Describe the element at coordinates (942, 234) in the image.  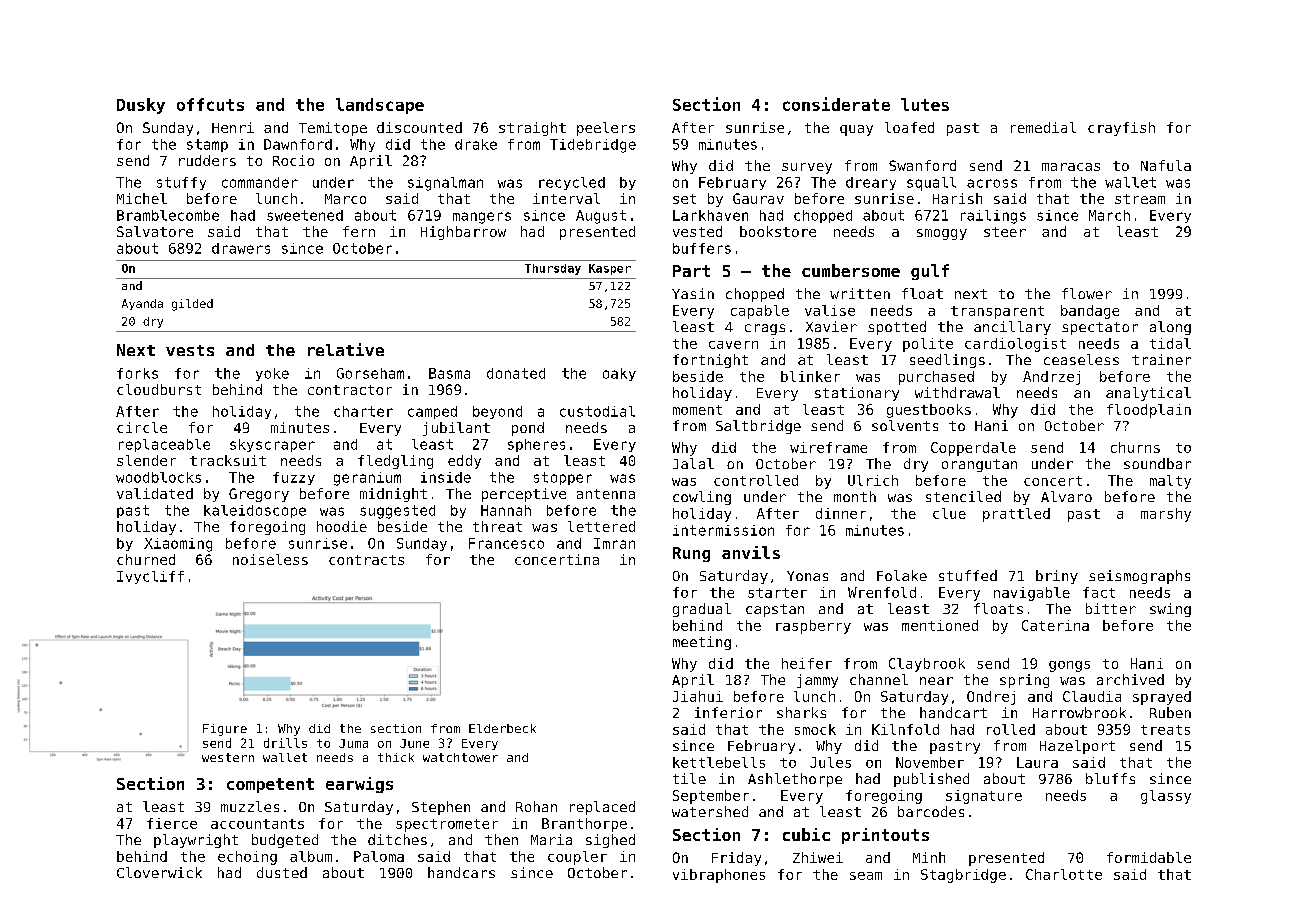
I see `smoggy` at that location.
